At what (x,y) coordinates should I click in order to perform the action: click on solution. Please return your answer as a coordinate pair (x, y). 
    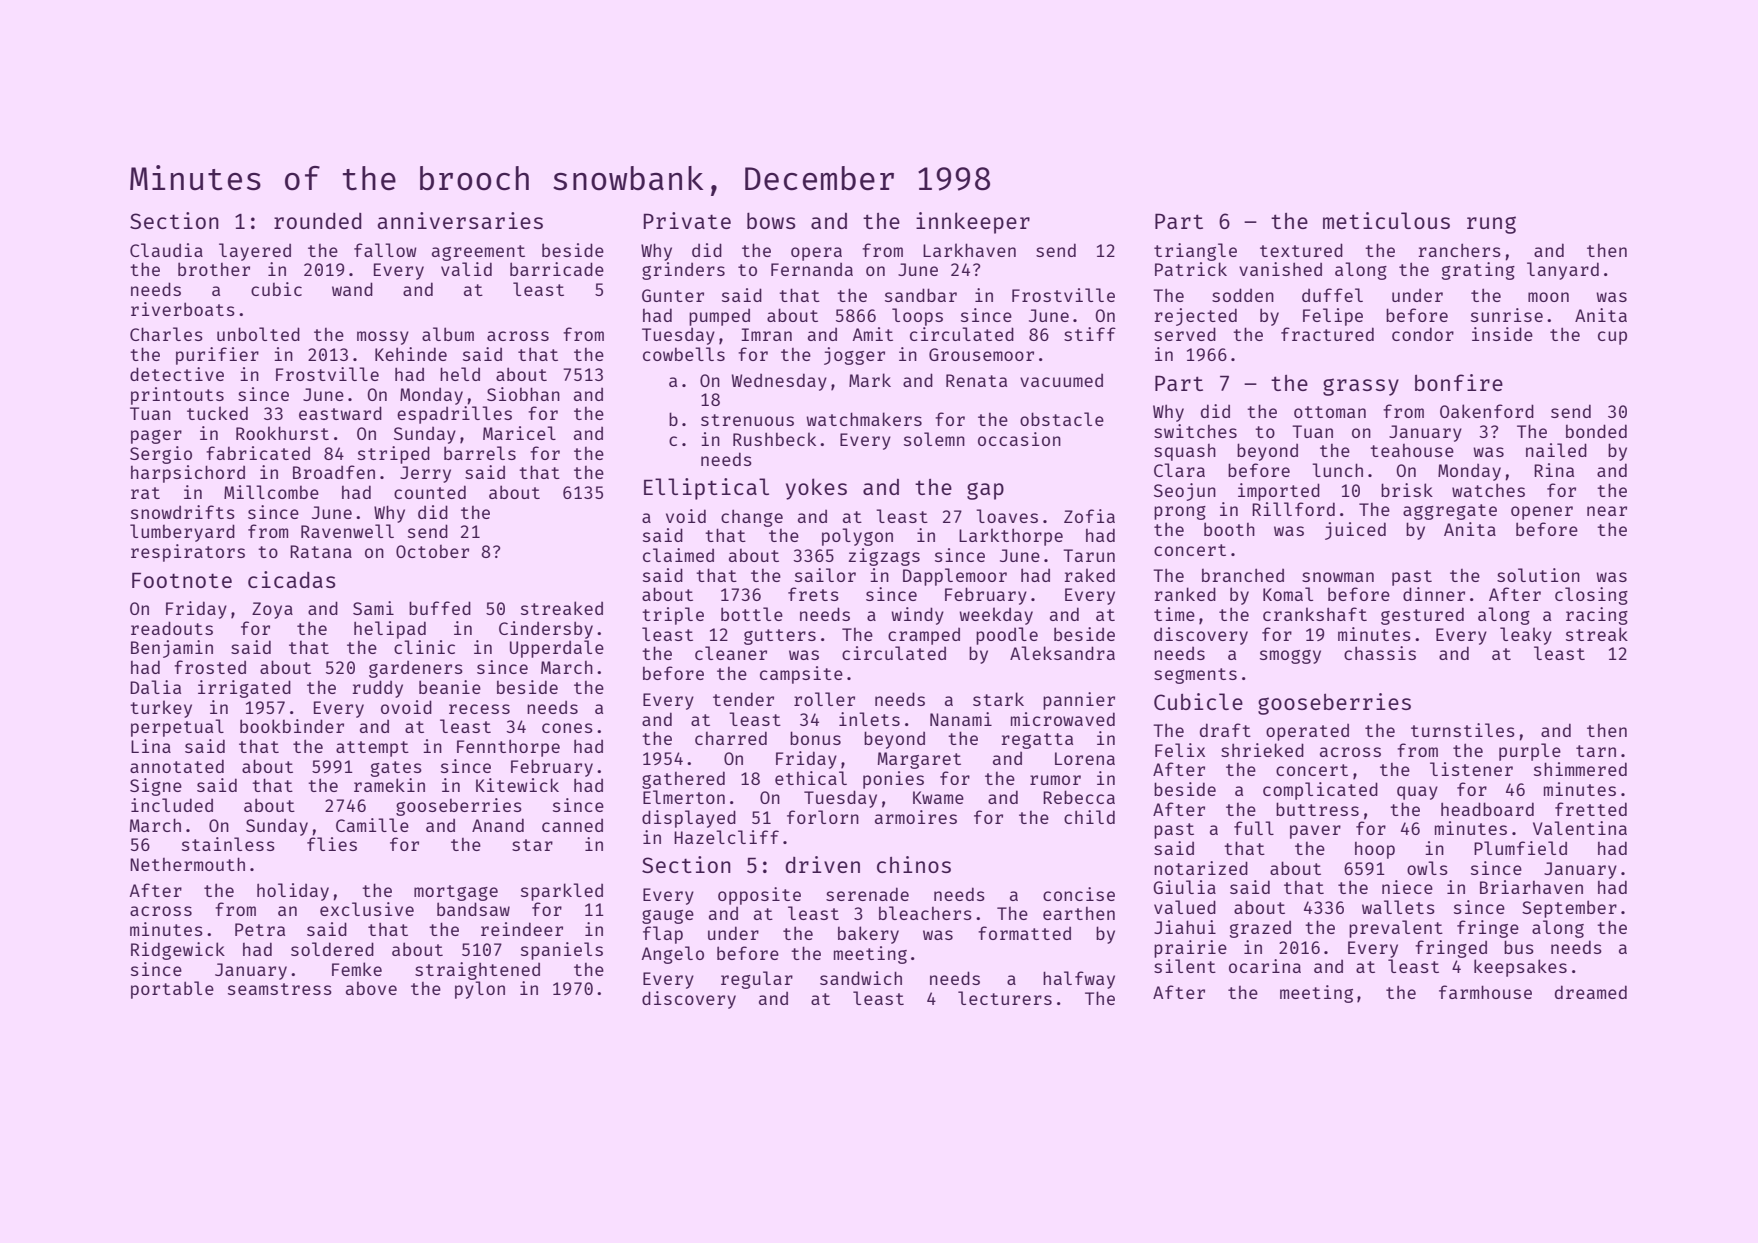
    Looking at the image, I should click on (1538, 575).
